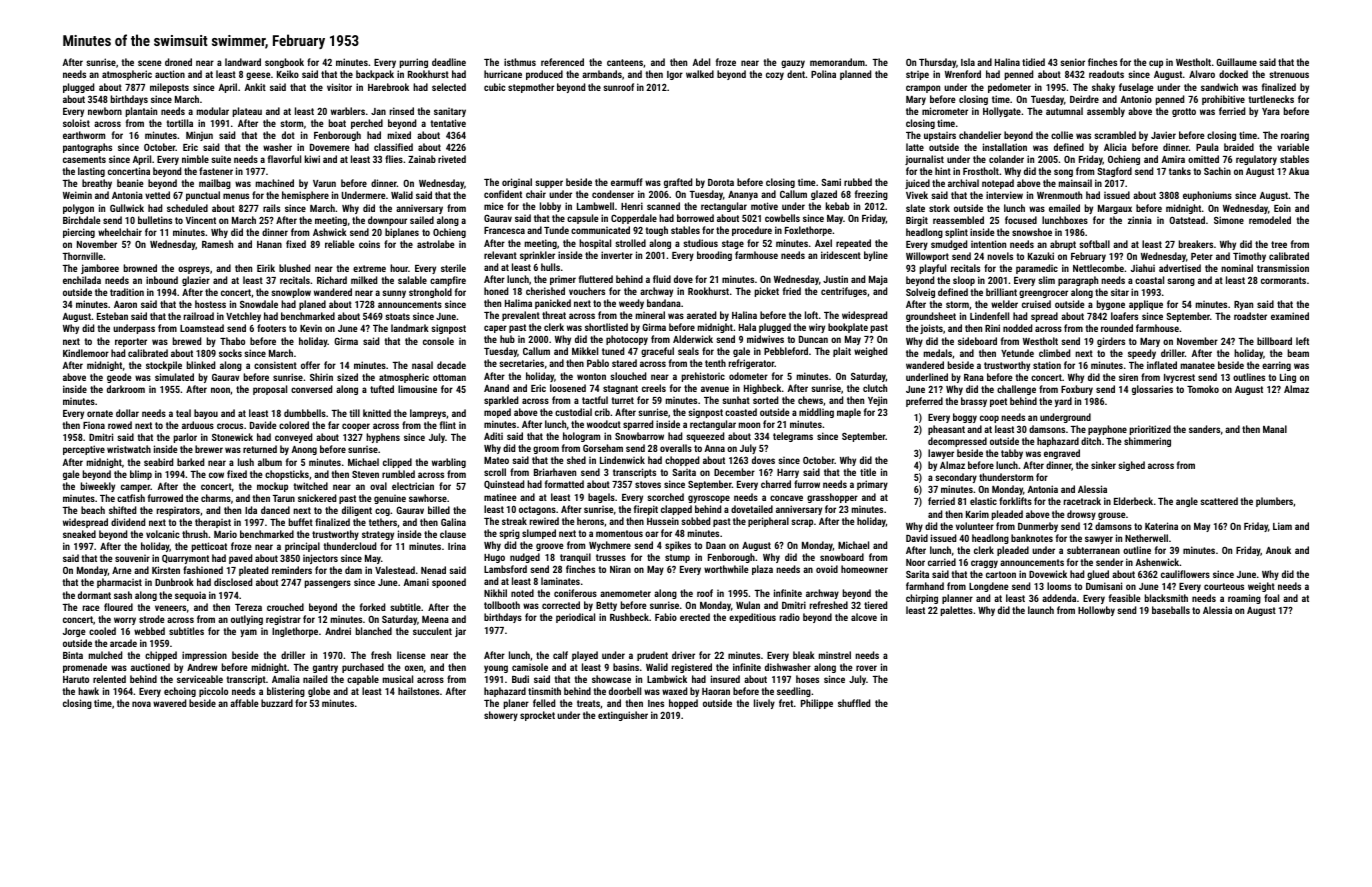  What do you see at coordinates (629, 617) in the image?
I see `Rushbeck` at bounding box center [629, 617].
